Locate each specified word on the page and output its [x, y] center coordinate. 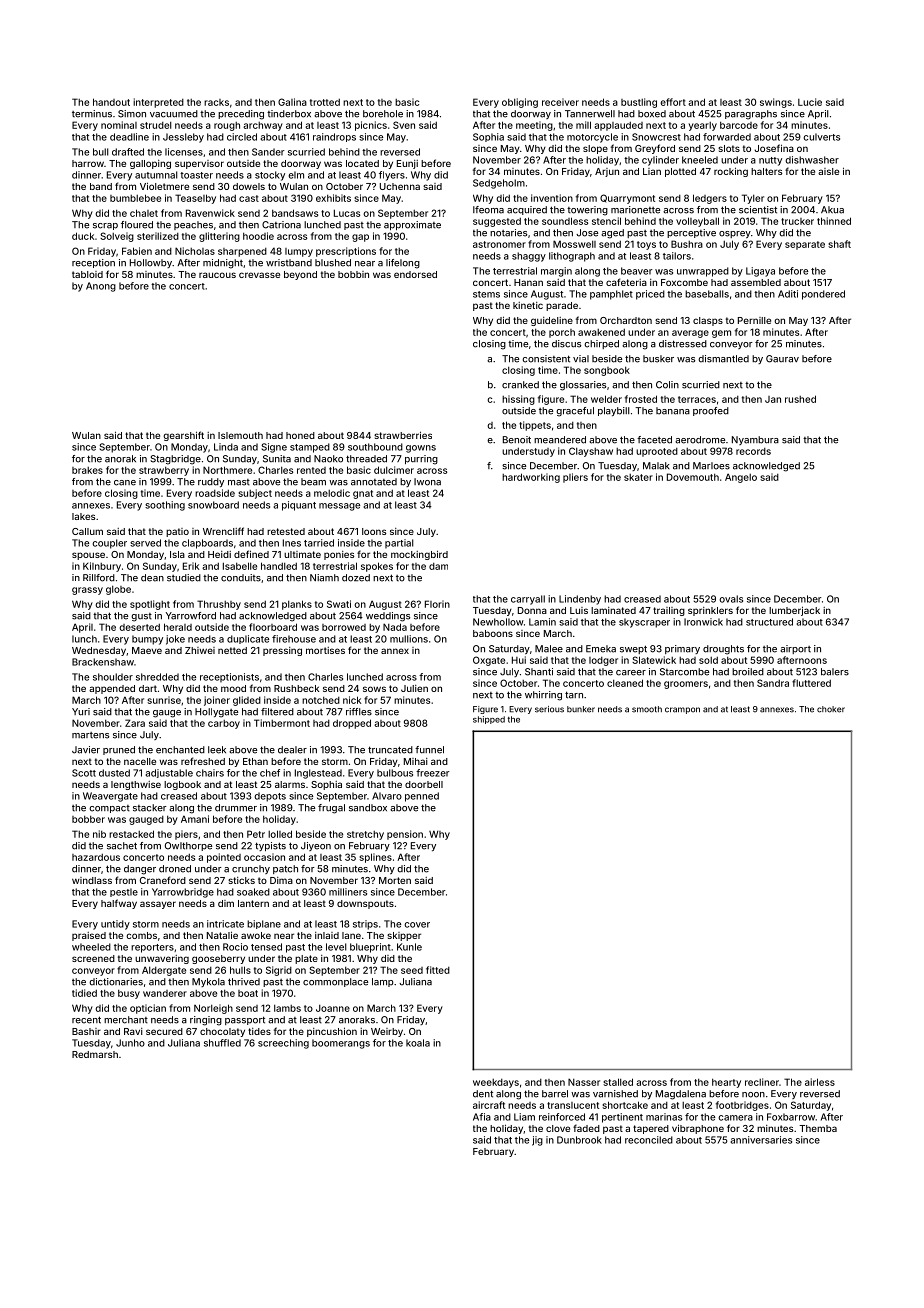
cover [417, 925]
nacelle [140, 761]
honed [300, 435]
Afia [482, 1117]
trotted [325, 102]
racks [216, 102]
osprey [735, 234]
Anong [101, 287]
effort [673, 102]
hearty [726, 1083]
